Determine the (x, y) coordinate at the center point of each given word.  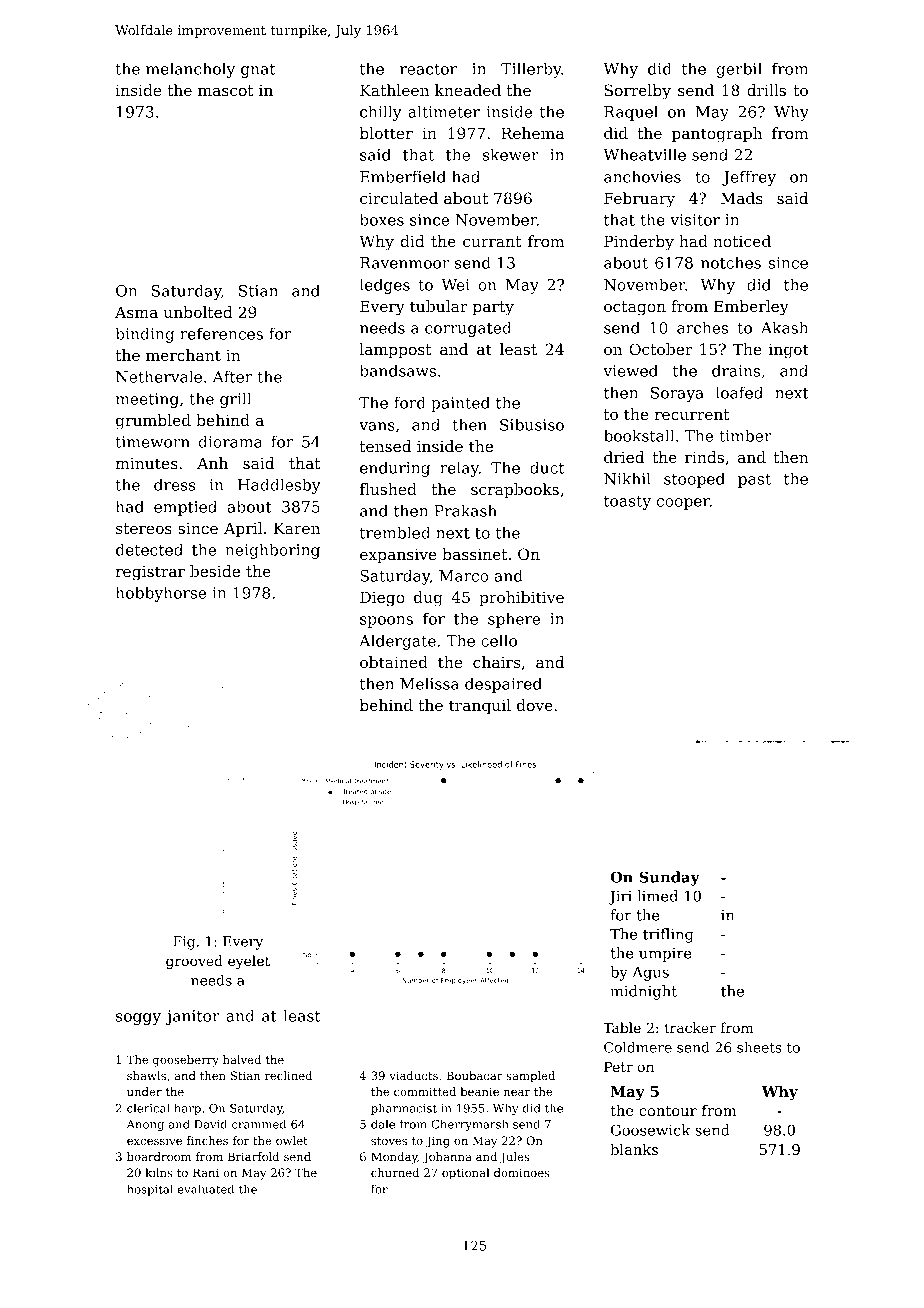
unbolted (198, 312)
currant (492, 241)
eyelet (249, 962)
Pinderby (639, 243)
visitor (695, 220)
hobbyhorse (161, 594)
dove (535, 705)
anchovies (642, 176)
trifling (668, 935)
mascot (226, 90)
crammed (259, 1124)
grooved (194, 962)
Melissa (429, 683)
